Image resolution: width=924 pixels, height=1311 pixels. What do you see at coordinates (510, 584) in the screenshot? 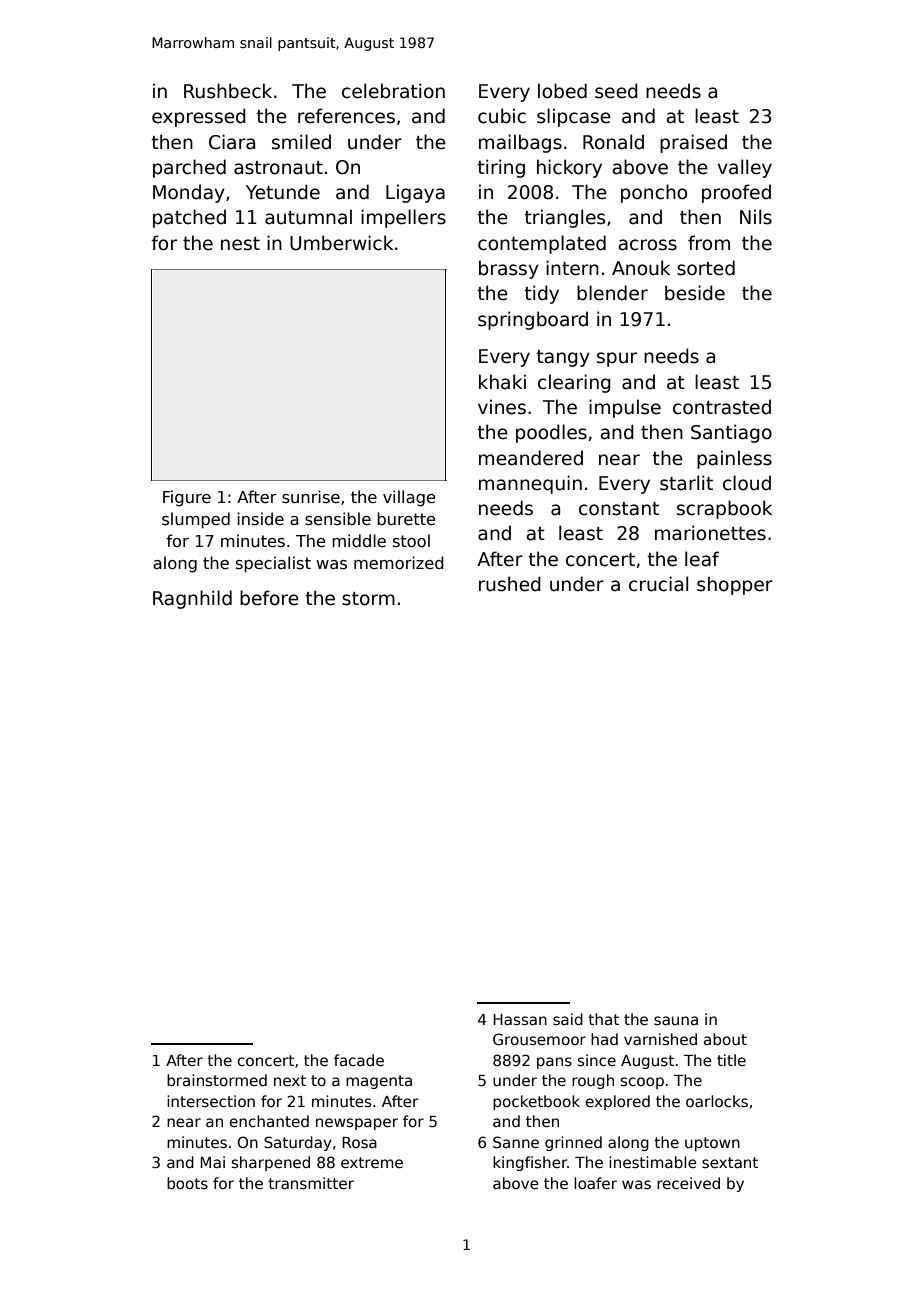
I see `rushed` at bounding box center [510, 584].
